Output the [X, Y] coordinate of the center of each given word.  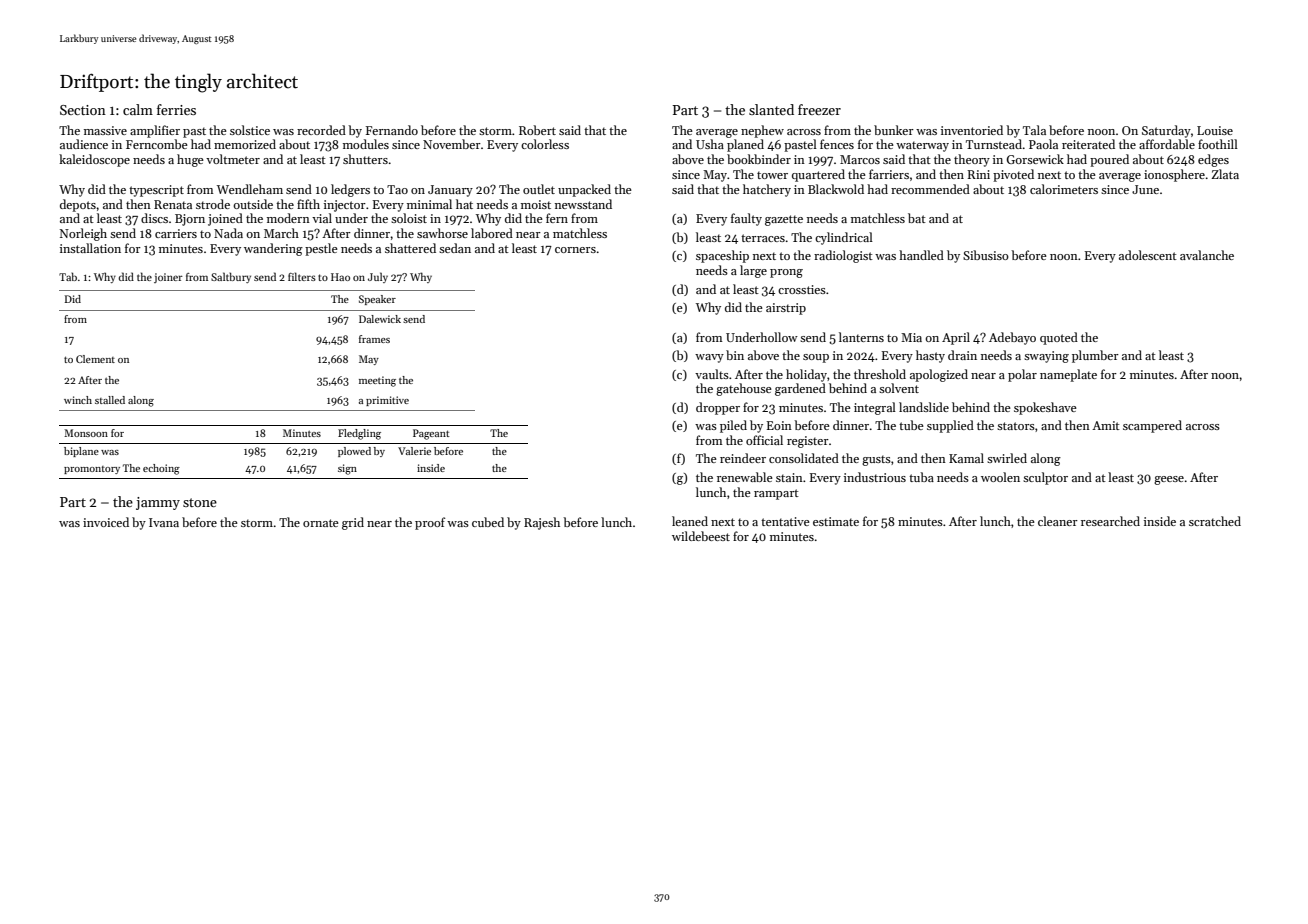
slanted [771, 109]
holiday [806, 375]
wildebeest [701, 536]
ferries [176, 109]
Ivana [164, 522]
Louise [1215, 130]
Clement [95, 359]
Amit [1106, 425]
